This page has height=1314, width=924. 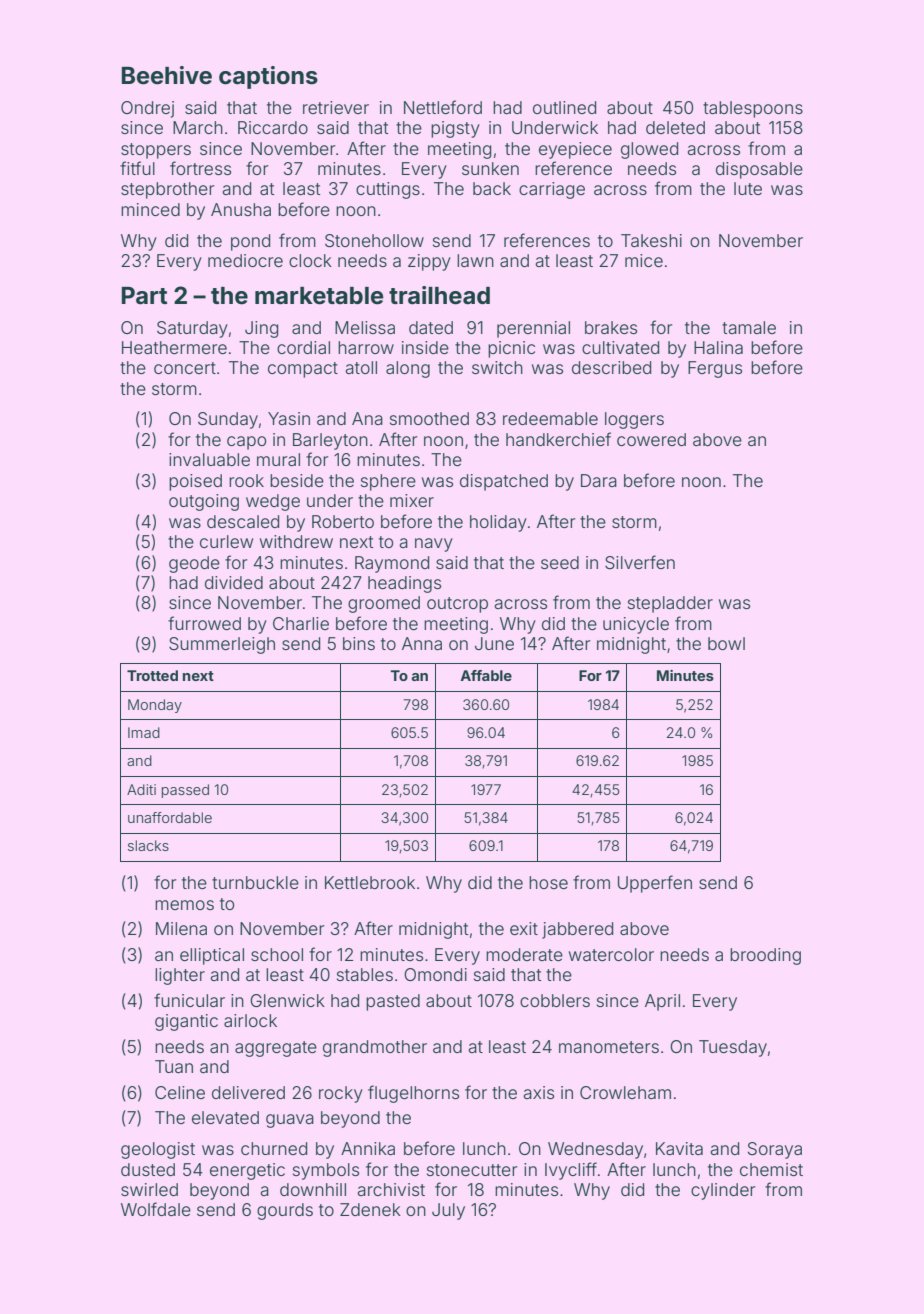 I want to click on harrow, so click(x=366, y=347).
